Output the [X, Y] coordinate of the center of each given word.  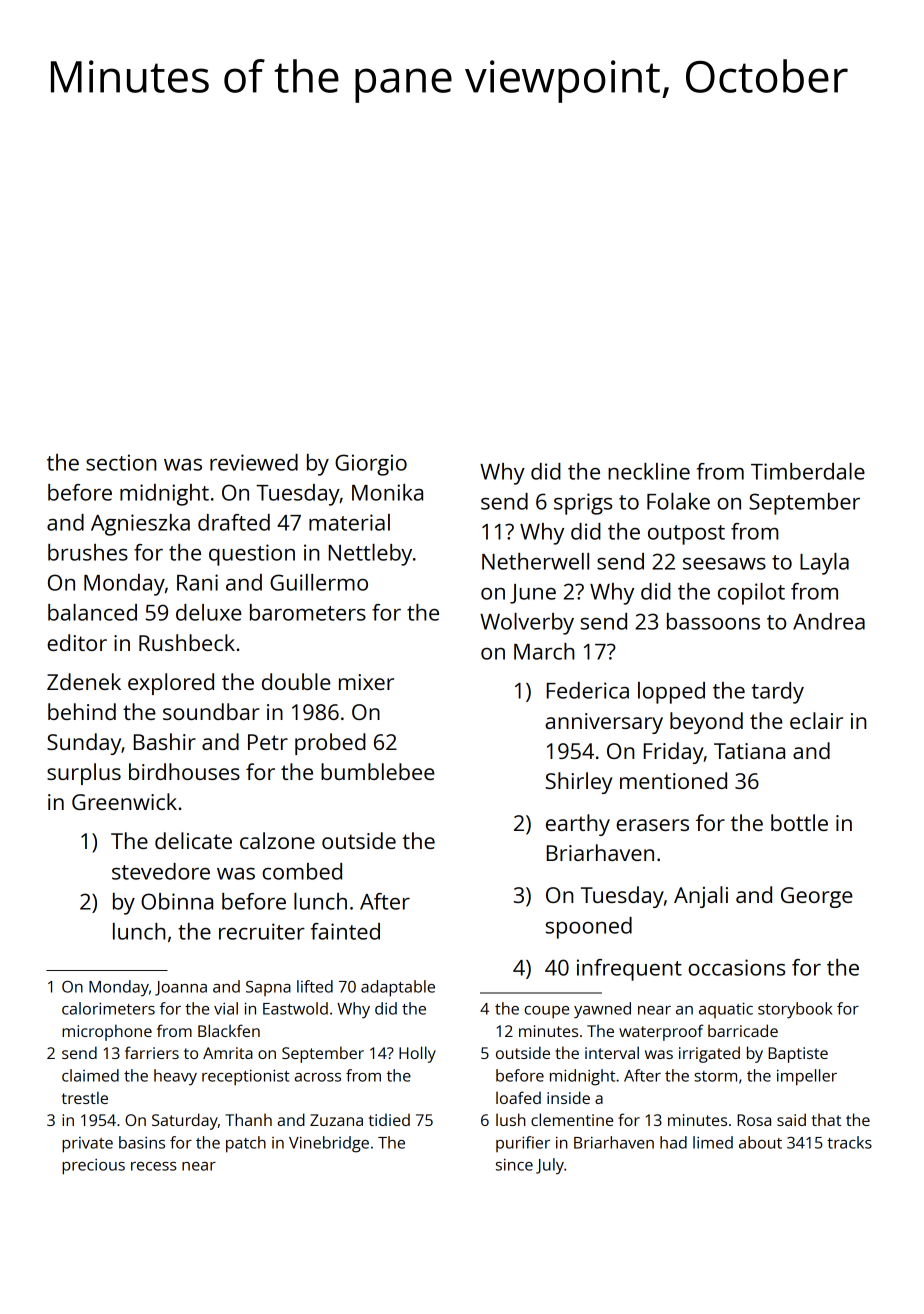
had [673, 1142]
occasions [736, 967]
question [252, 555]
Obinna [177, 901]
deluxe [209, 612]
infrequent [629, 970]
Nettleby [370, 555]
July [550, 1166]
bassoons [713, 621]
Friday [674, 753]
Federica [588, 690]
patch [246, 1144]
